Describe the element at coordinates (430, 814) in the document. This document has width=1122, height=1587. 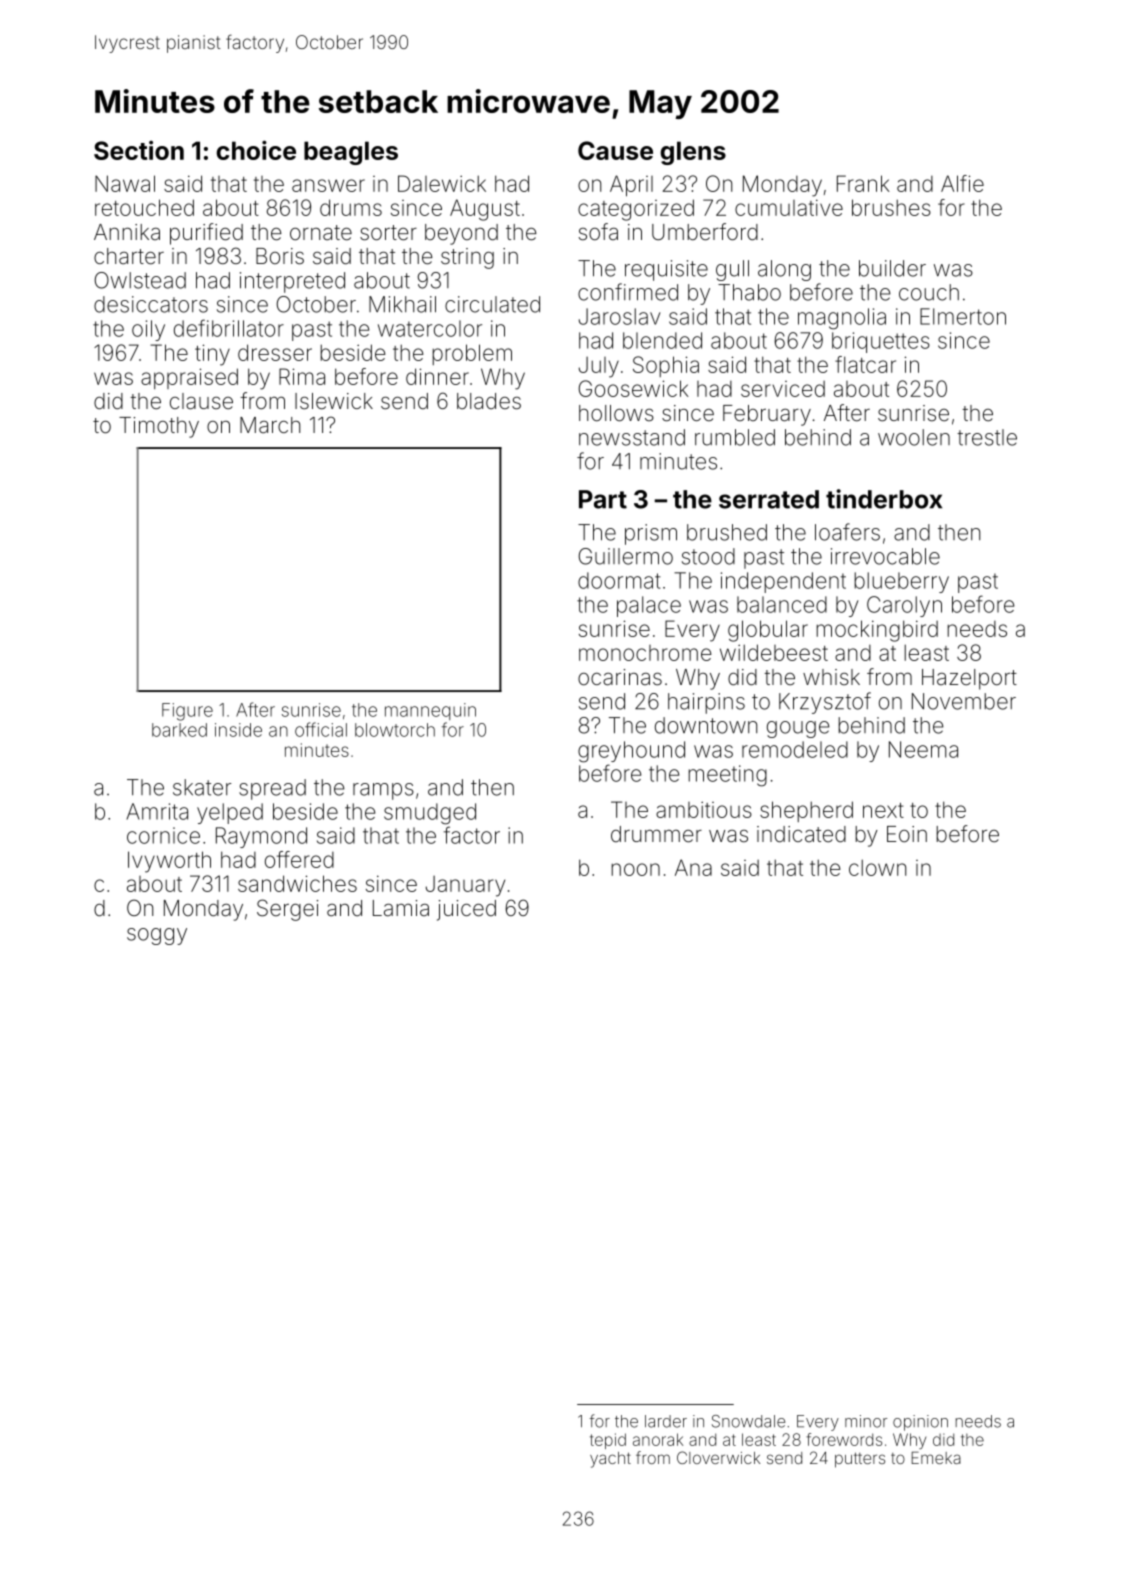
I see `smudged` at that location.
